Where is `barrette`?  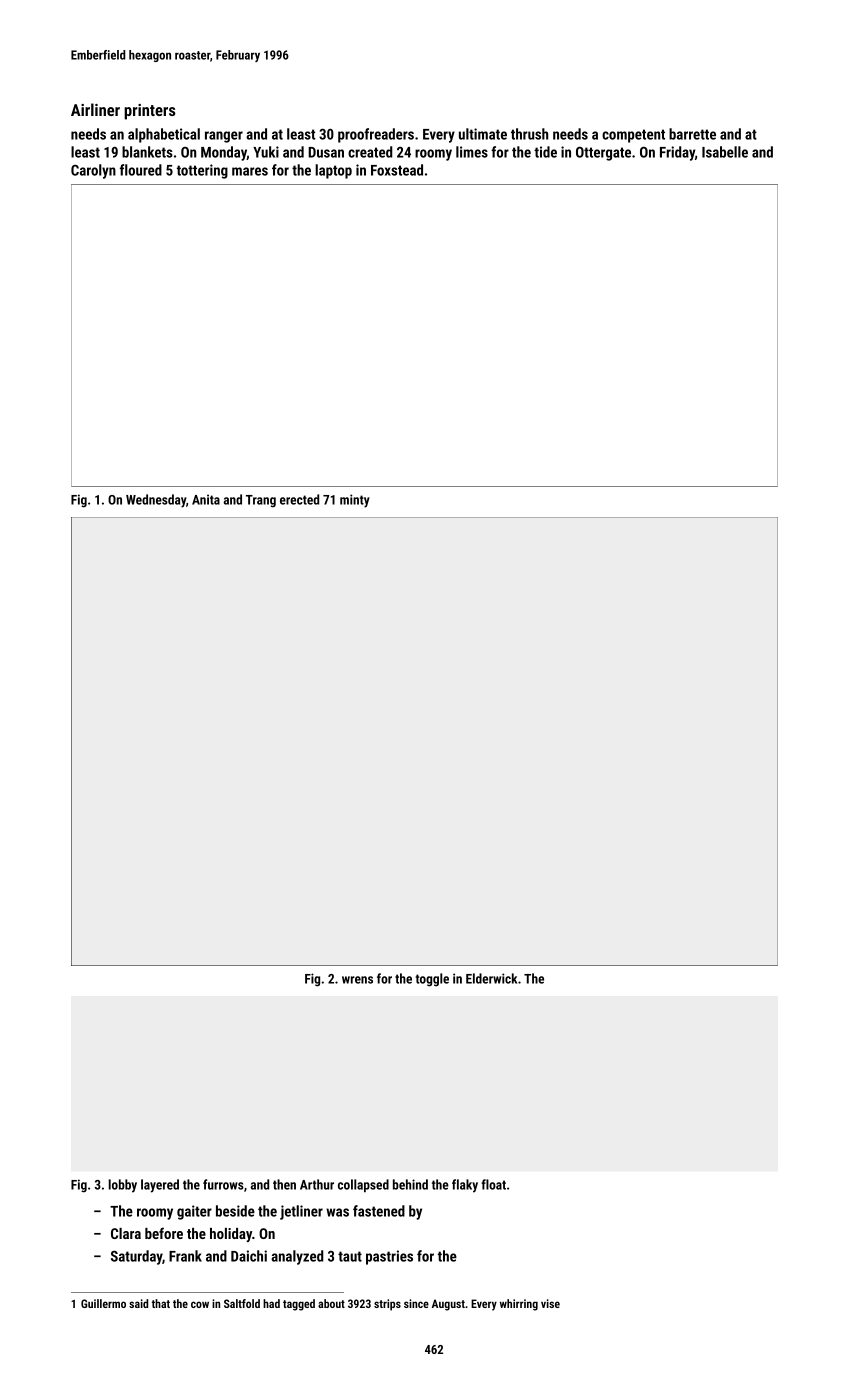
barrette is located at coordinates (692, 134).
